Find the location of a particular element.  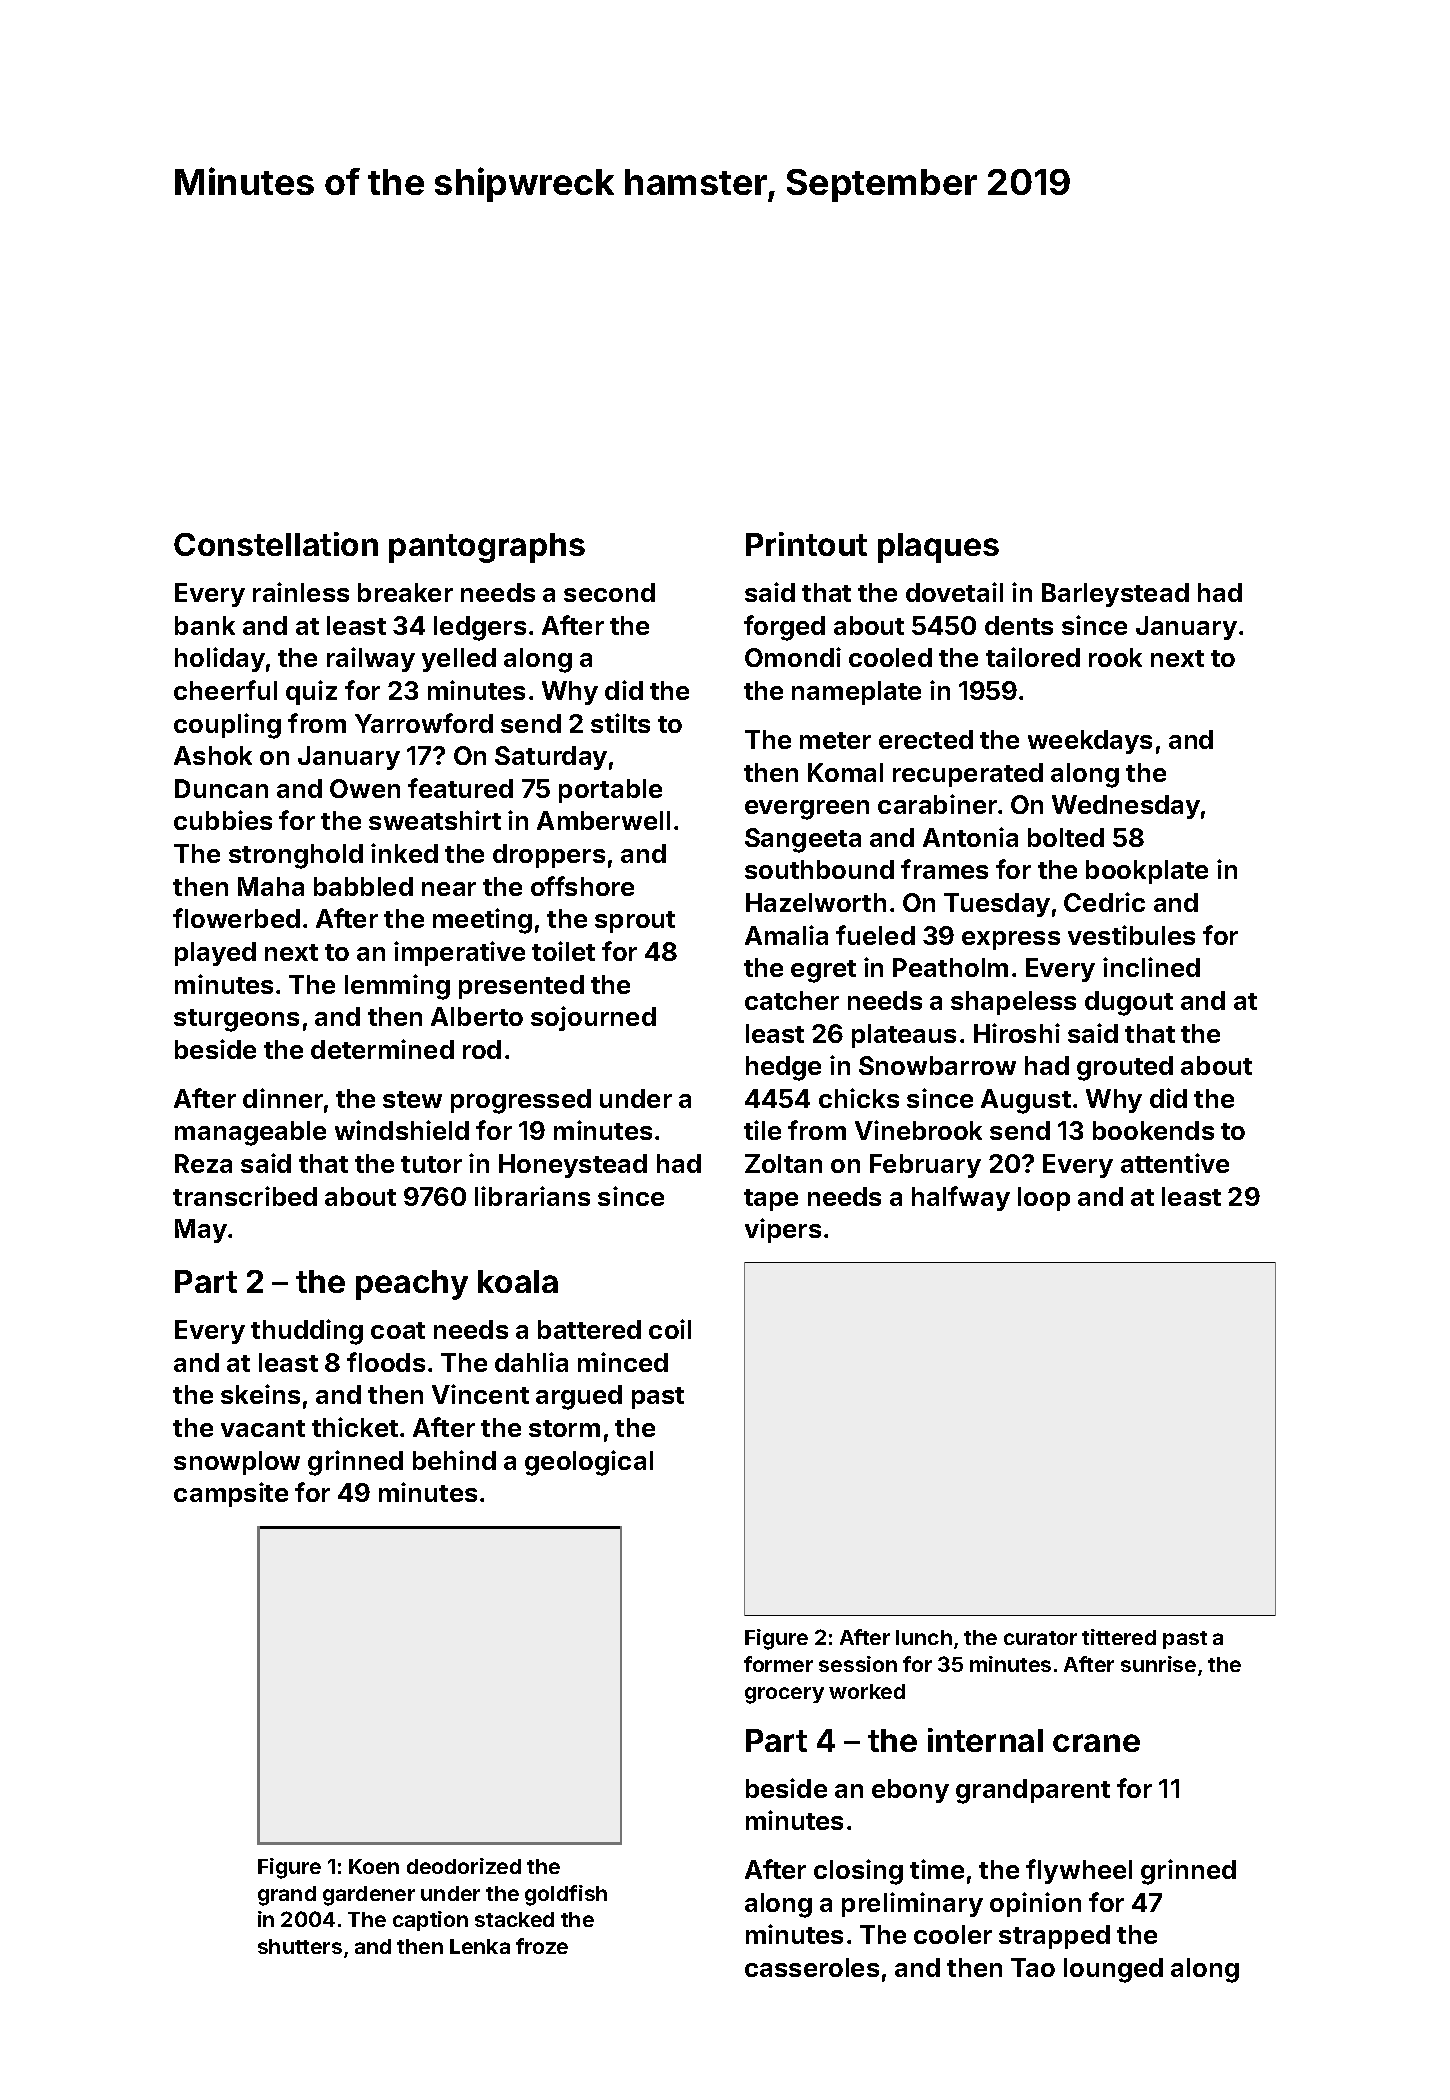

quiz is located at coordinates (311, 692).
